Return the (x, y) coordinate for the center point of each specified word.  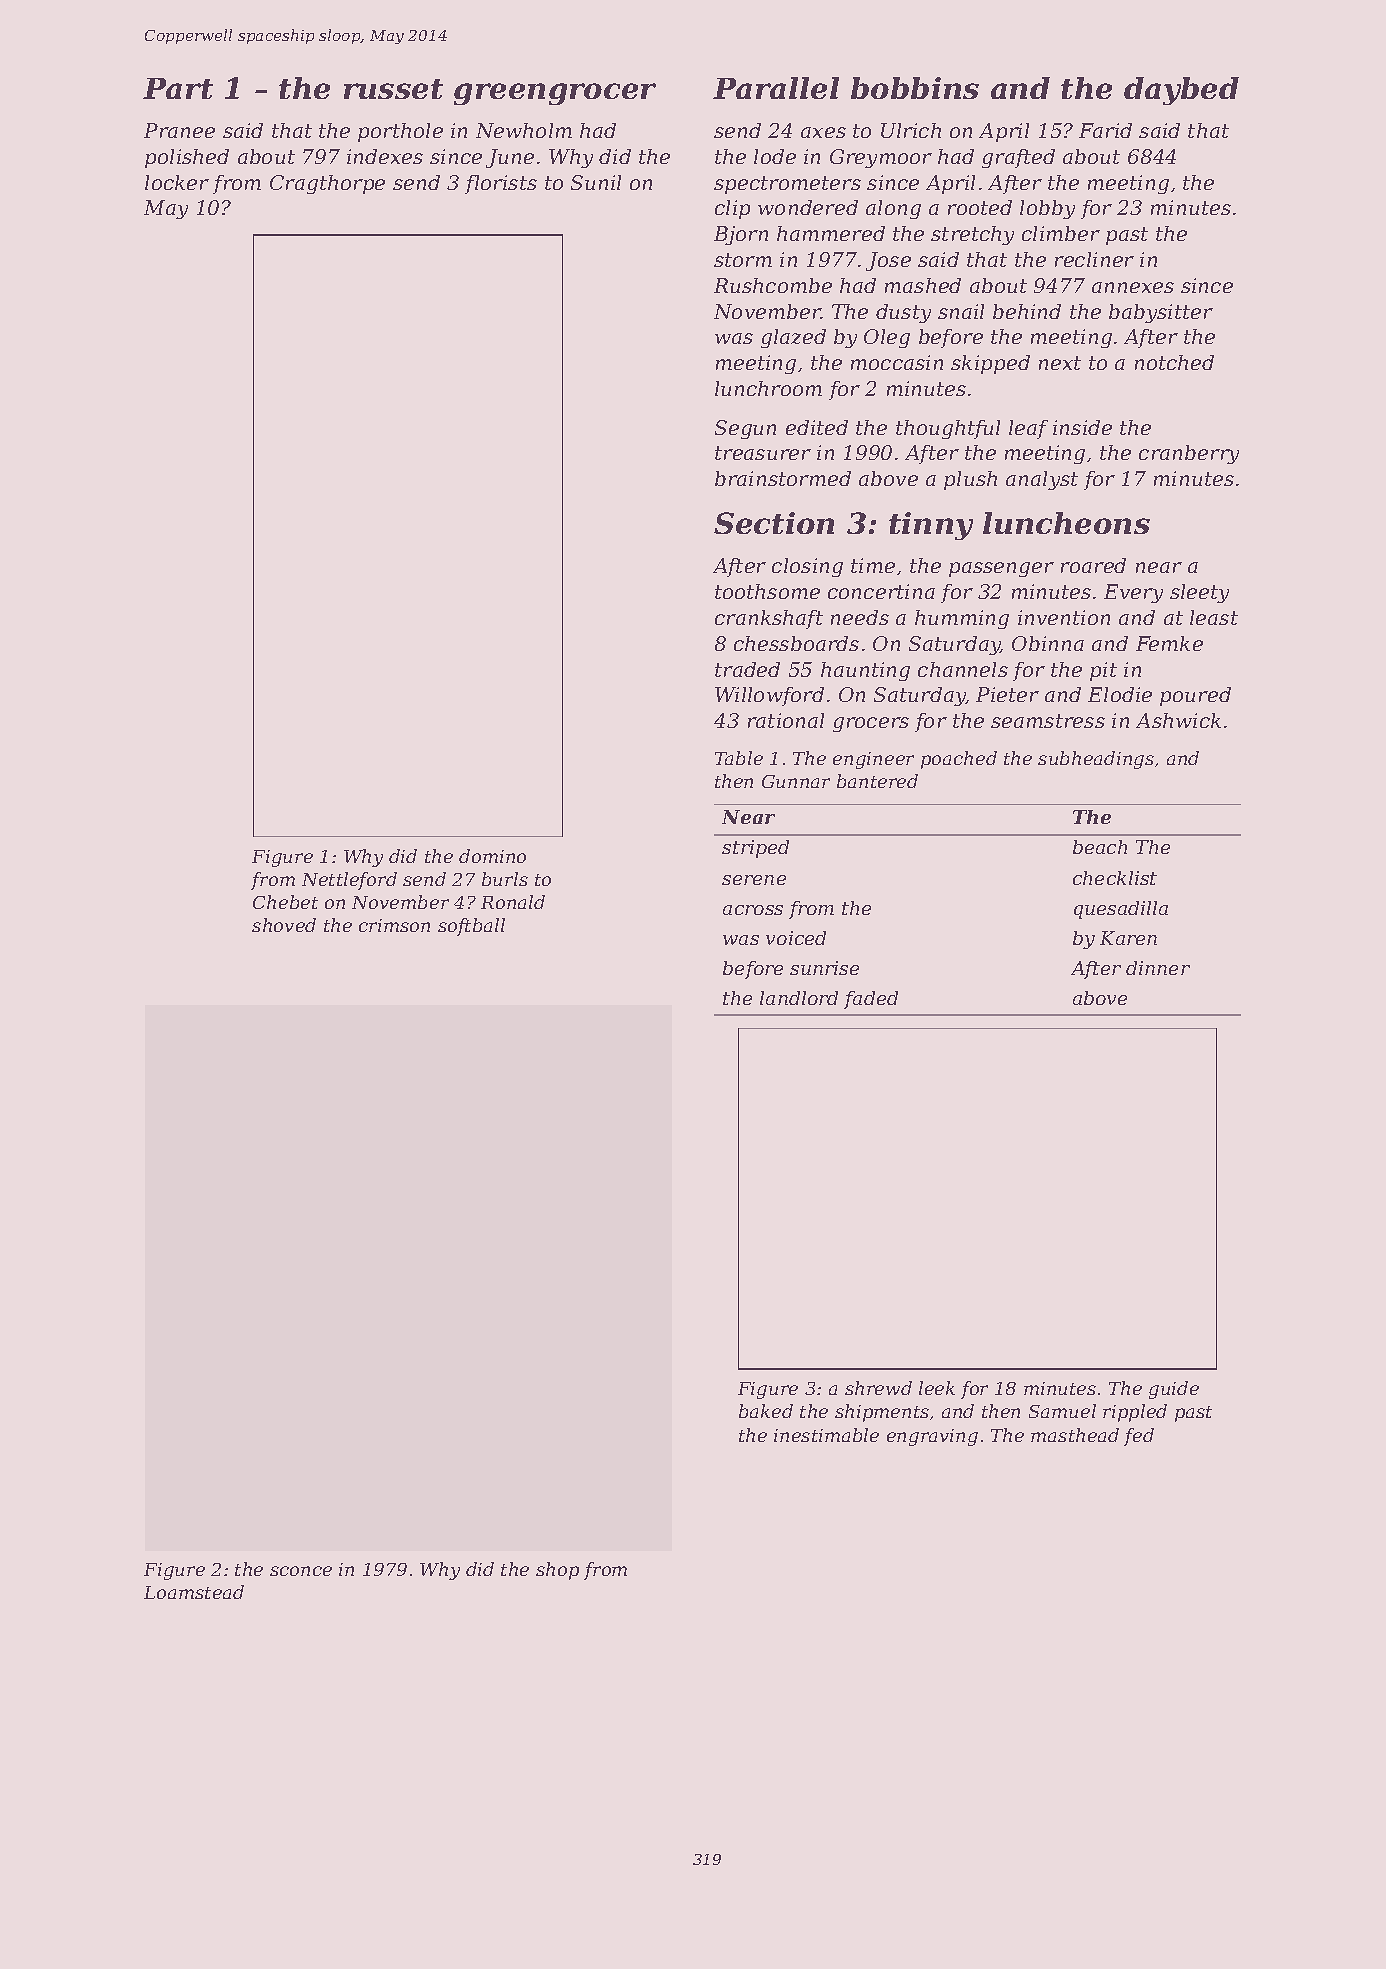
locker (177, 182)
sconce (301, 1571)
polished (187, 158)
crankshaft (769, 619)
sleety (1199, 593)
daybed (1181, 91)
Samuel (1062, 1411)
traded (747, 669)
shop (557, 1571)
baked (766, 1411)
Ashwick (1178, 720)
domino (492, 856)
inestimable (826, 1435)
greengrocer (555, 94)
